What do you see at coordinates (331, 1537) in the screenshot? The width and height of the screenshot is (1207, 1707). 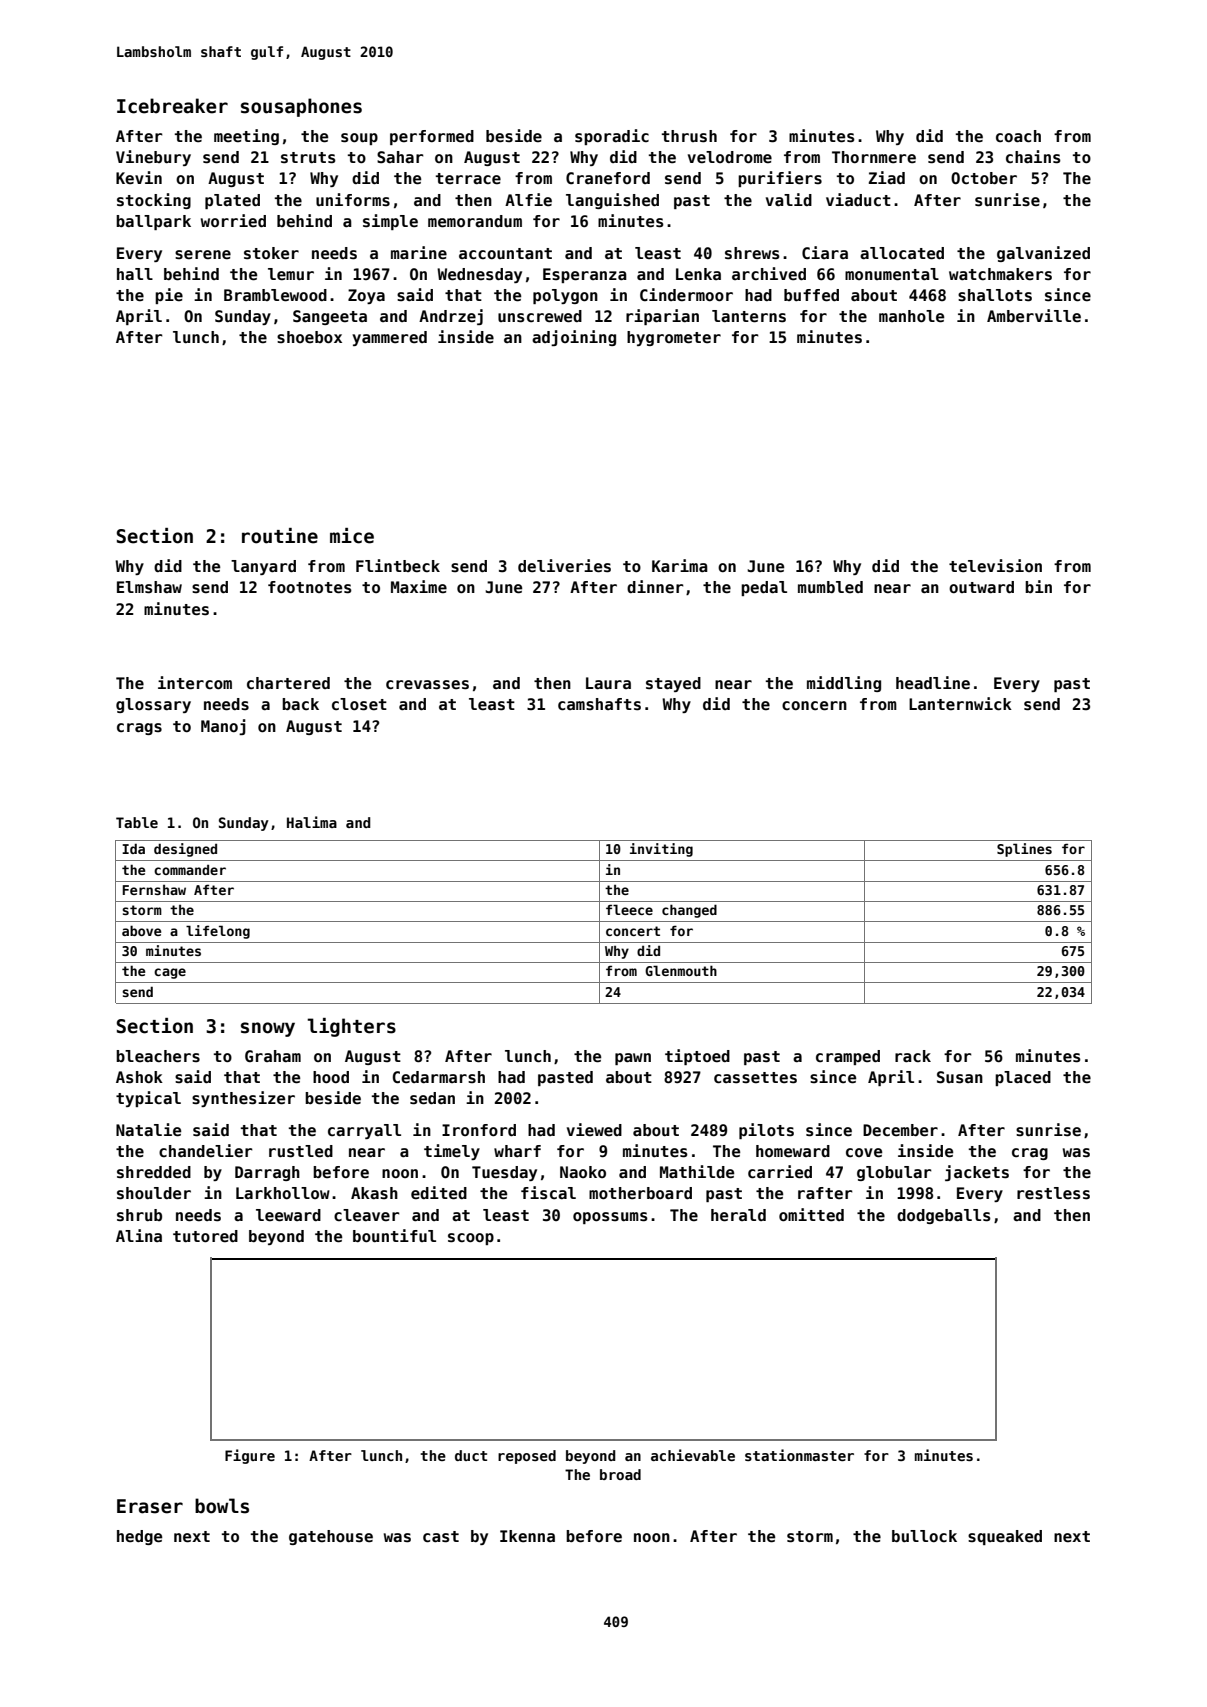 I see `gatehouse` at bounding box center [331, 1537].
